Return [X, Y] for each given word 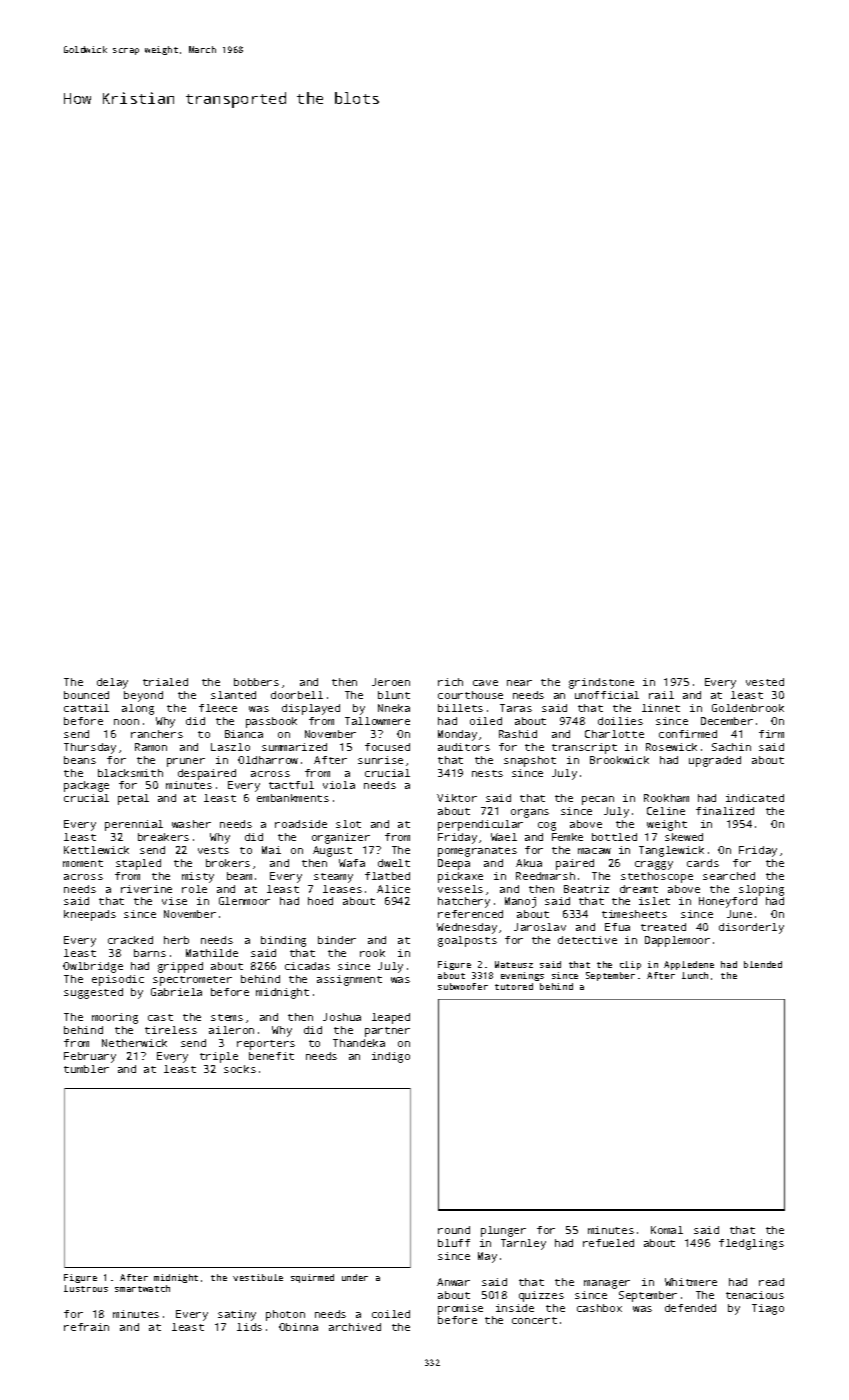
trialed [165, 682]
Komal [667, 1230]
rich [450, 682]
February [90, 1057]
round [454, 1230]
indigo [391, 1057]
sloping [761, 890]
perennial [134, 825]
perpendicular [480, 825]
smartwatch [142, 1288]
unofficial [607, 695]
